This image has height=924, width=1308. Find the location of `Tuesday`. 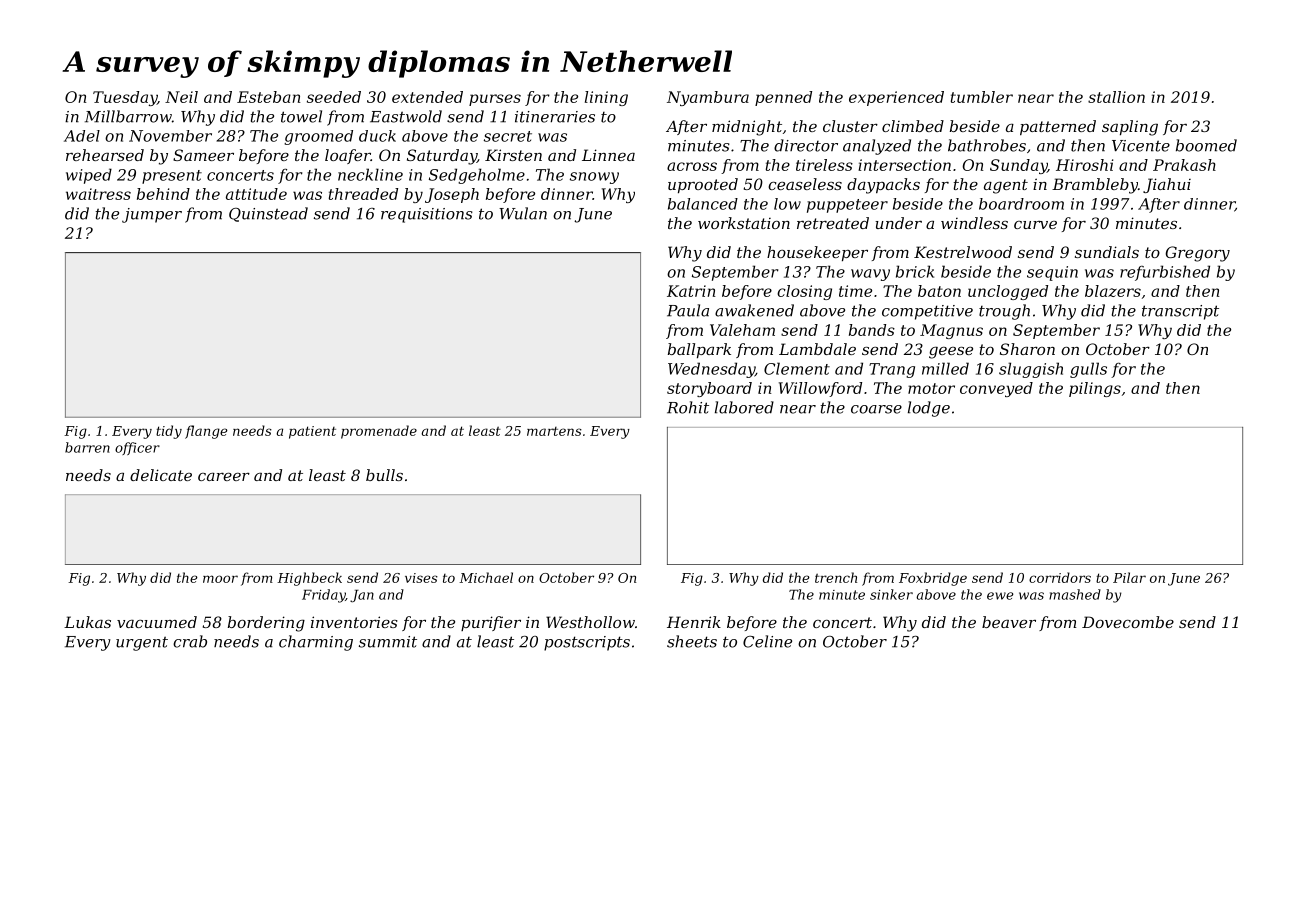

Tuesday is located at coordinates (125, 98).
